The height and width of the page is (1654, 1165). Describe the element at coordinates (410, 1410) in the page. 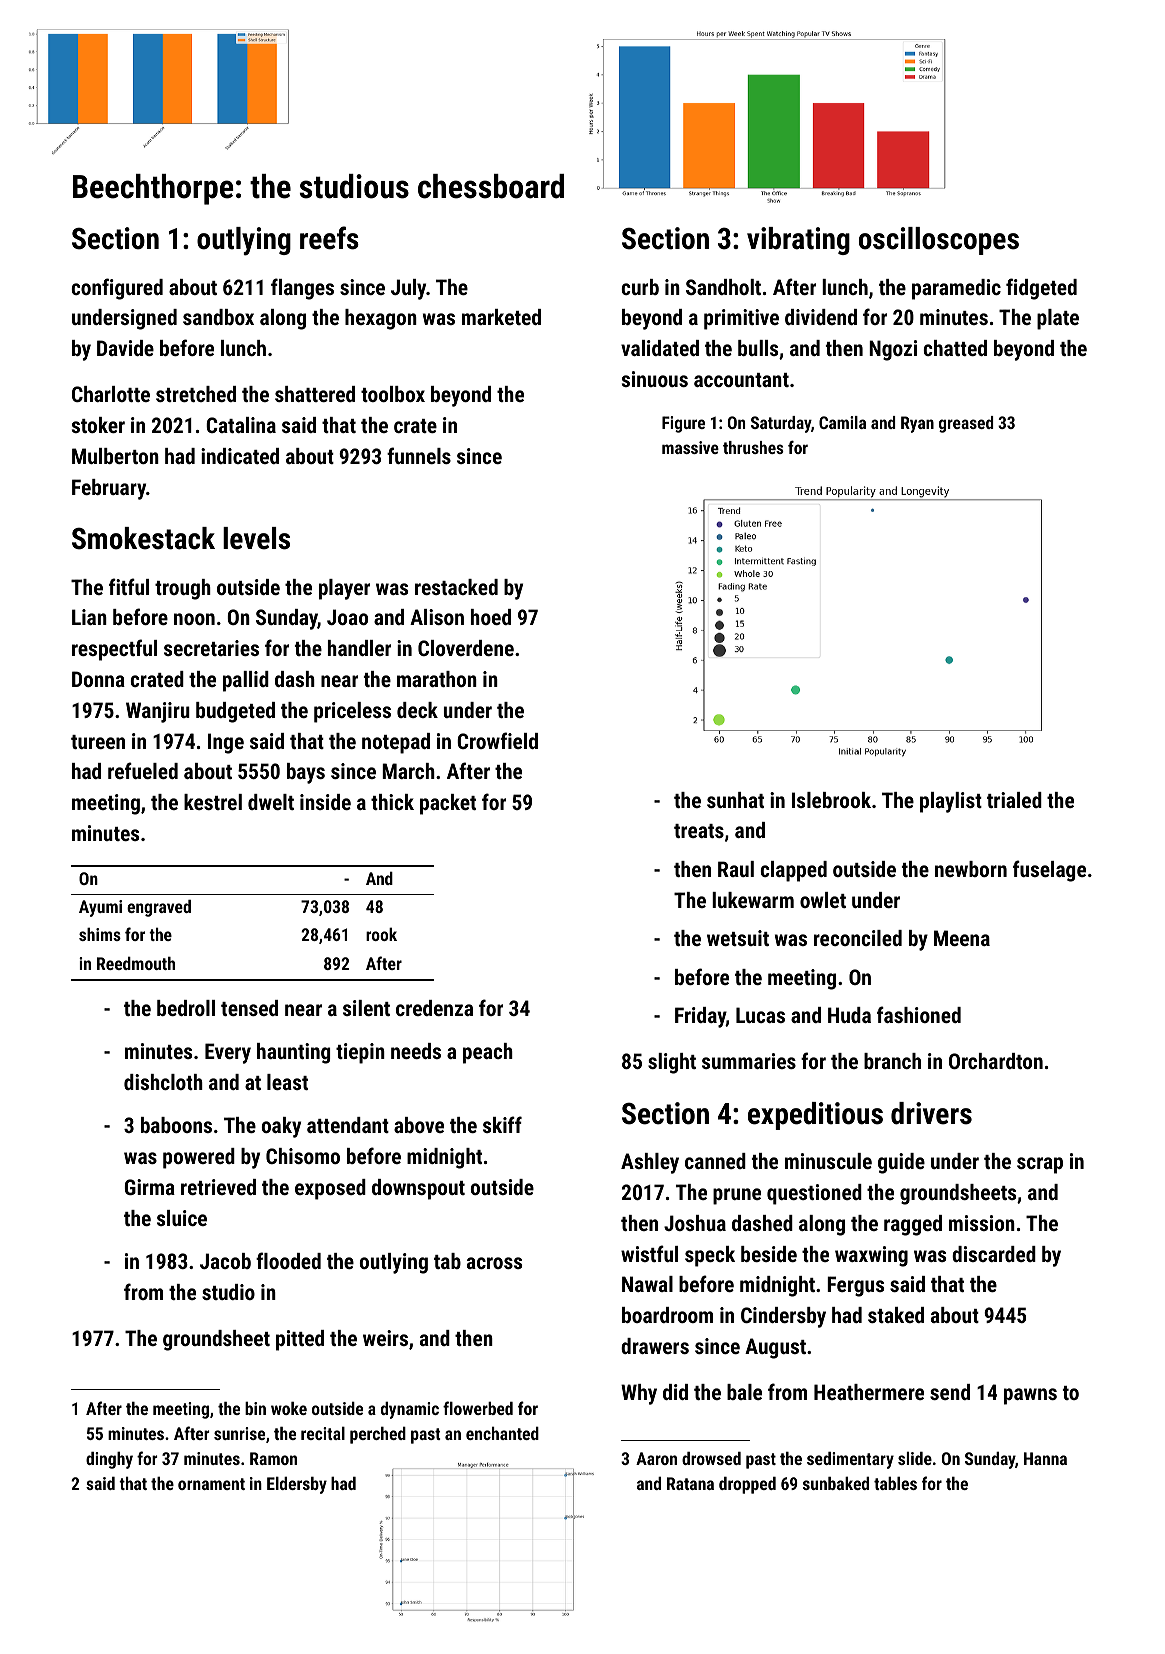

I see `dynamic` at that location.
